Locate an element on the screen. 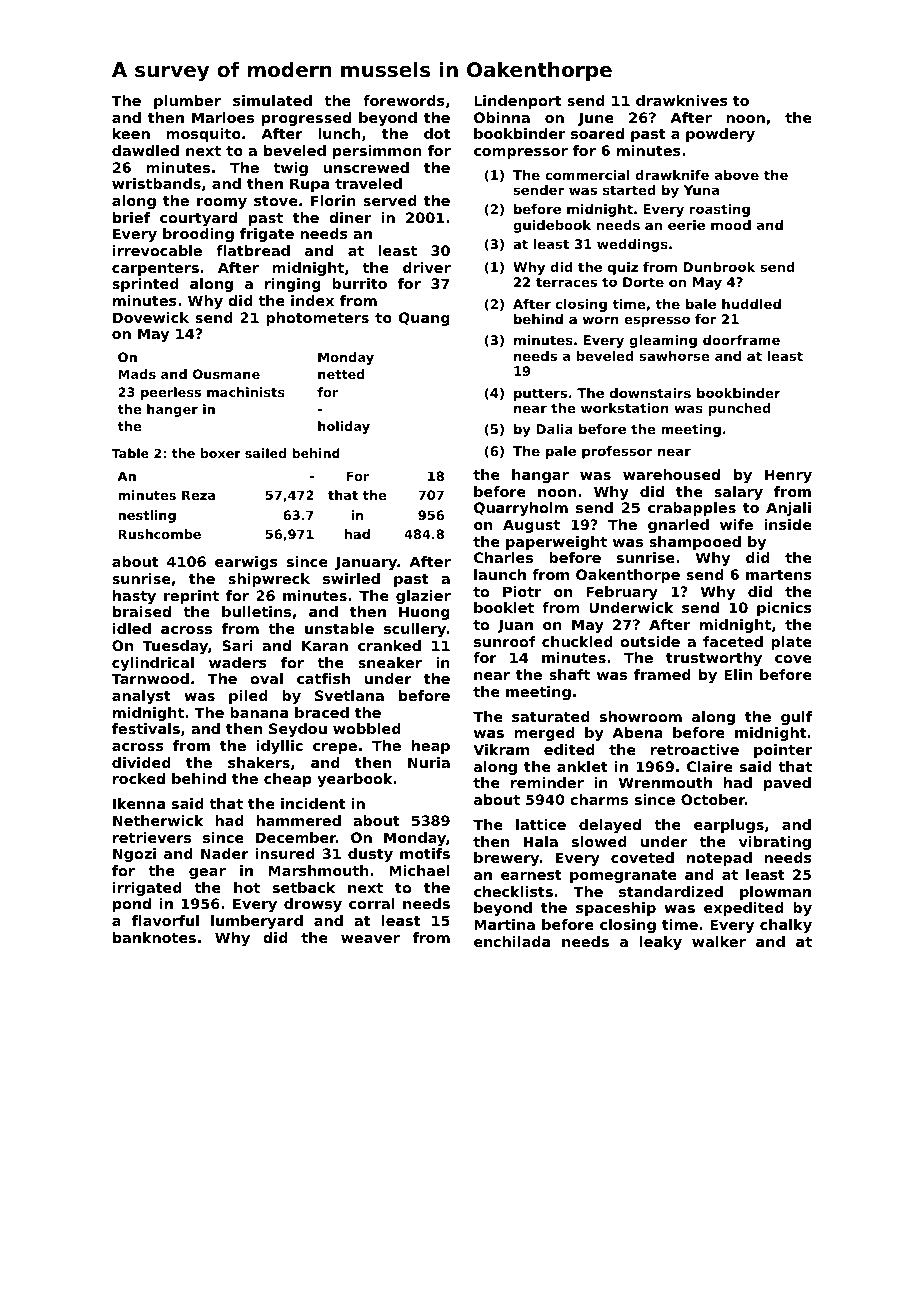  Quang is located at coordinates (424, 319).
